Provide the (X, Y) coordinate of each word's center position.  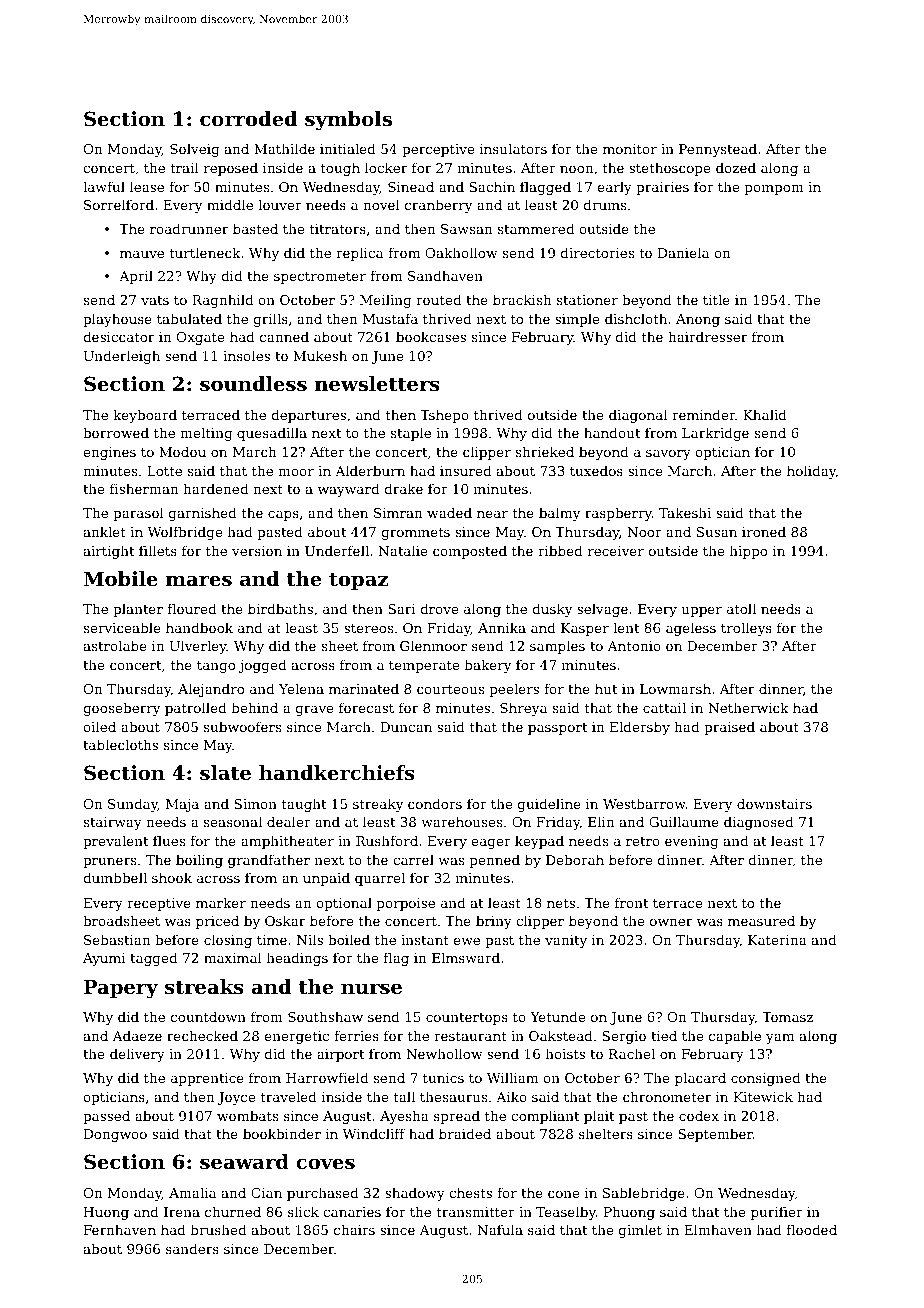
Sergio (624, 1037)
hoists (565, 1053)
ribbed (560, 550)
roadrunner (189, 228)
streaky (378, 805)
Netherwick (748, 707)
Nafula (500, 1229)
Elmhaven (718, 1229)
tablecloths (120, 744)
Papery (121, 989)
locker (386, 167)
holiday (811, 472)
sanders (192, 1248)
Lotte (164, 471)
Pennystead (718, 150)
